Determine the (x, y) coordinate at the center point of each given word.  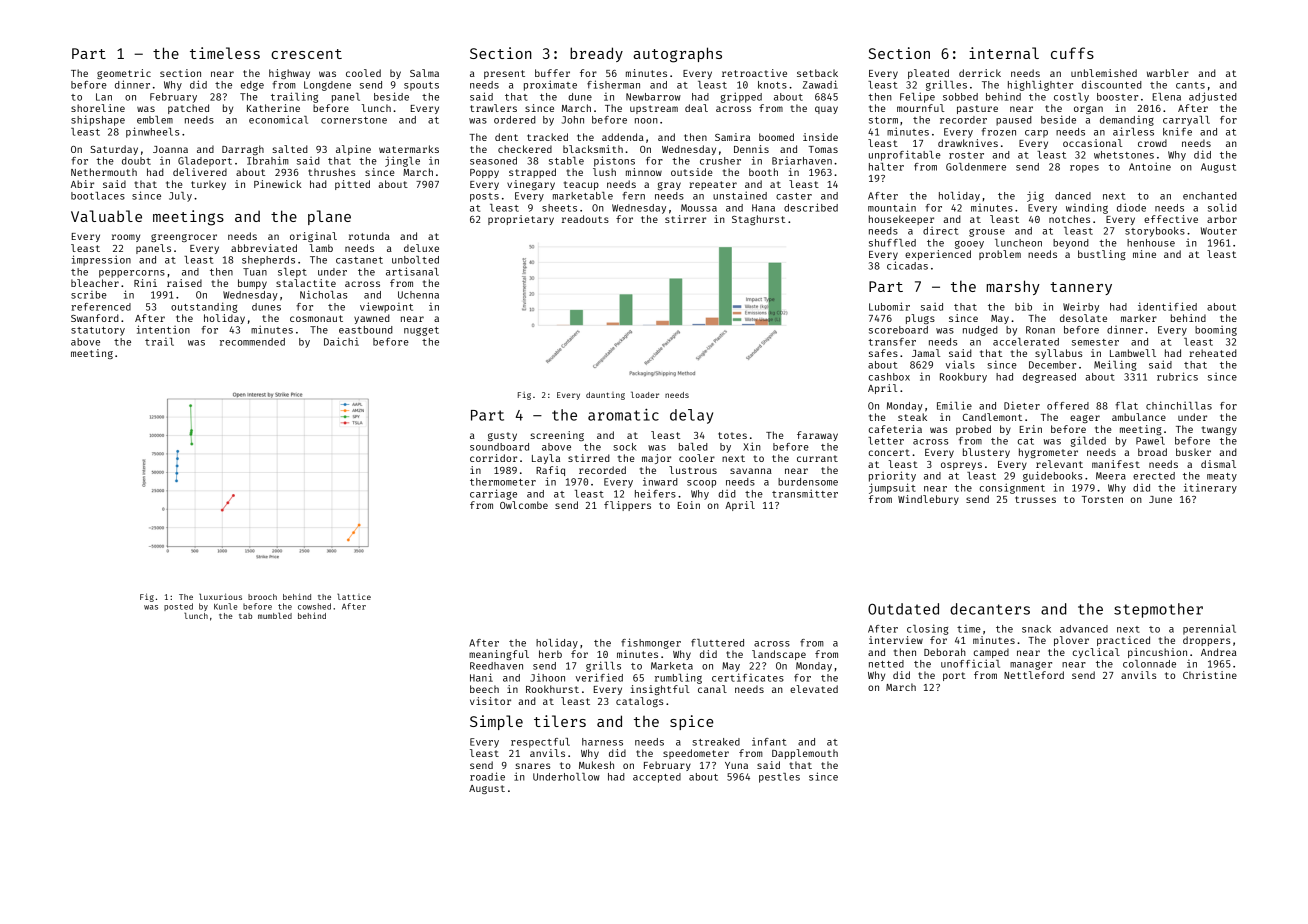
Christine (1210, 675)
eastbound (366, 330)
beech (484, 689)
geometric (124, 74)
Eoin (689, 505)
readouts (585, 219)
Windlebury (928, 500)
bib (1023, 306)
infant (769, 742)
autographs (677, 55)
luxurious (220, 596)
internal (1004, 53)
